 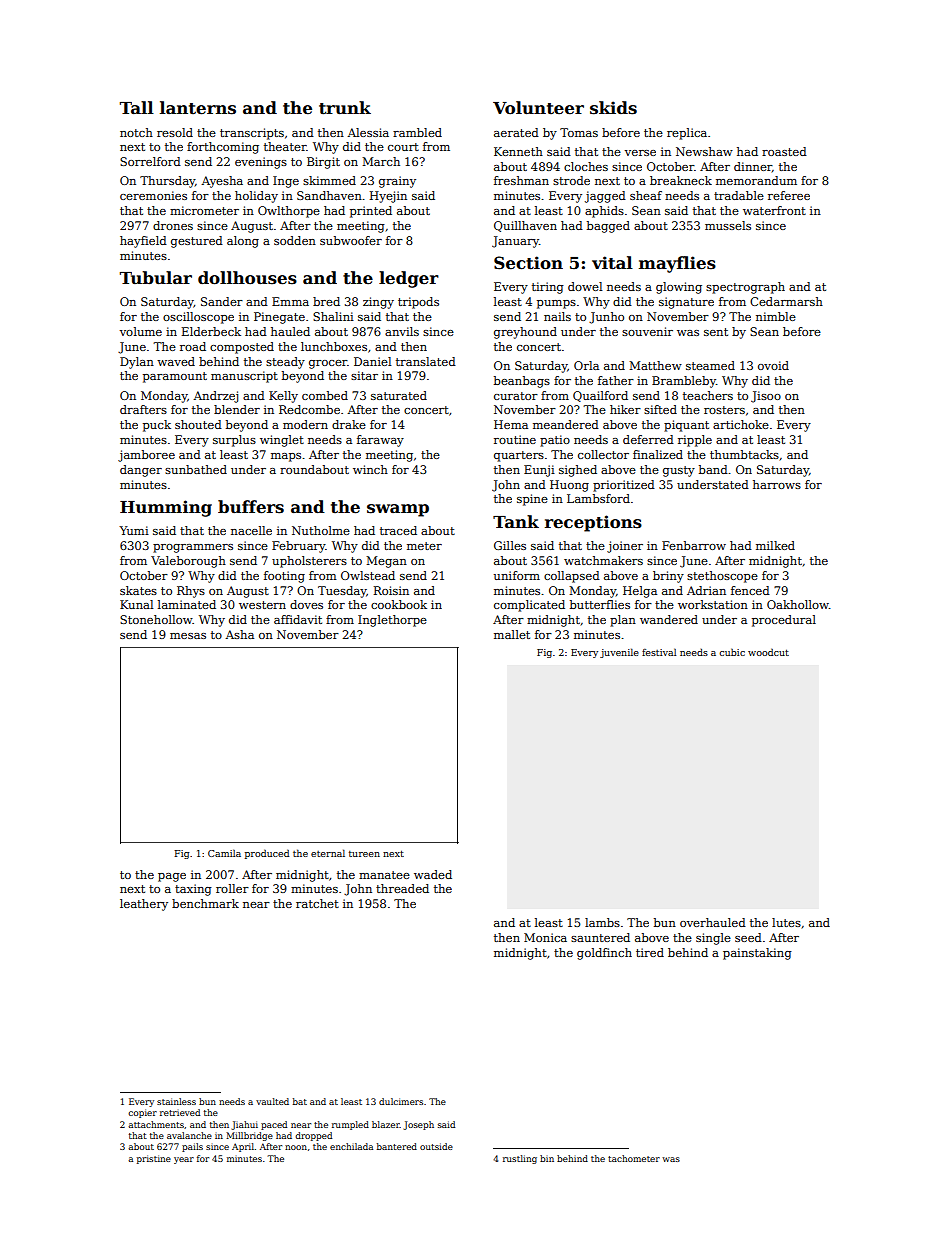 What do you see at coordinates (274, 1125) in the page?
I see `paced` at bounding box center [274, 1125].
